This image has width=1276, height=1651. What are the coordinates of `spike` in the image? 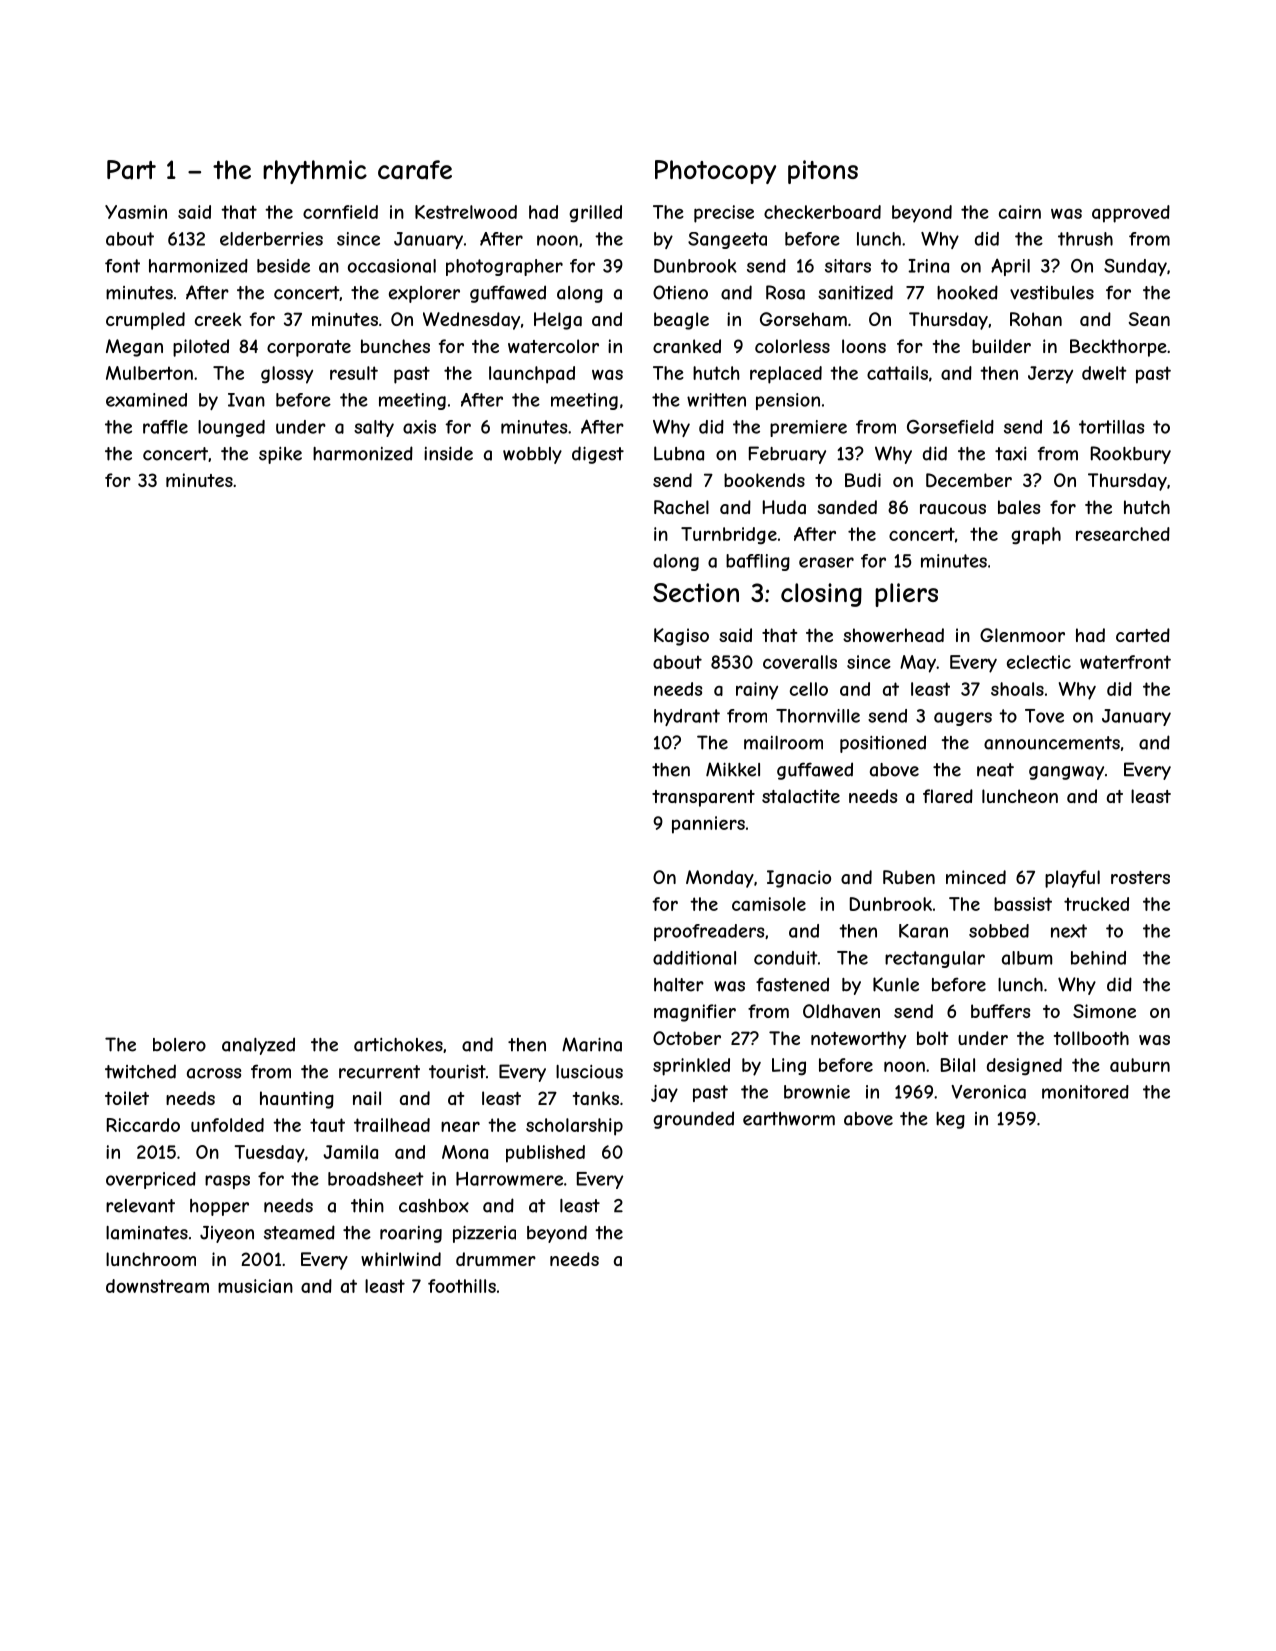 It's located at (280, 455).
